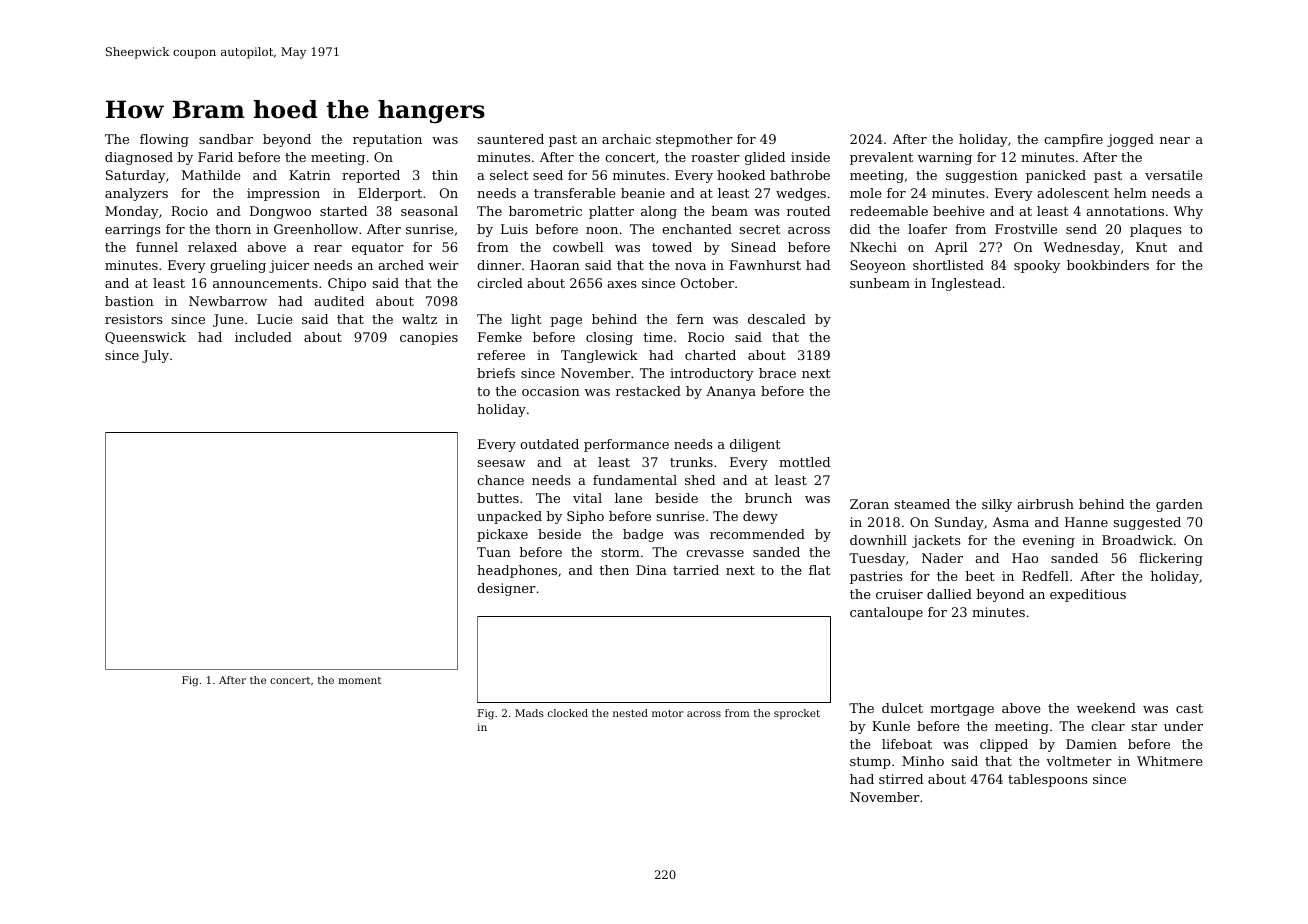  Describe the element at coordinates (549, 444) in the document. I see `outdated` at that location.
